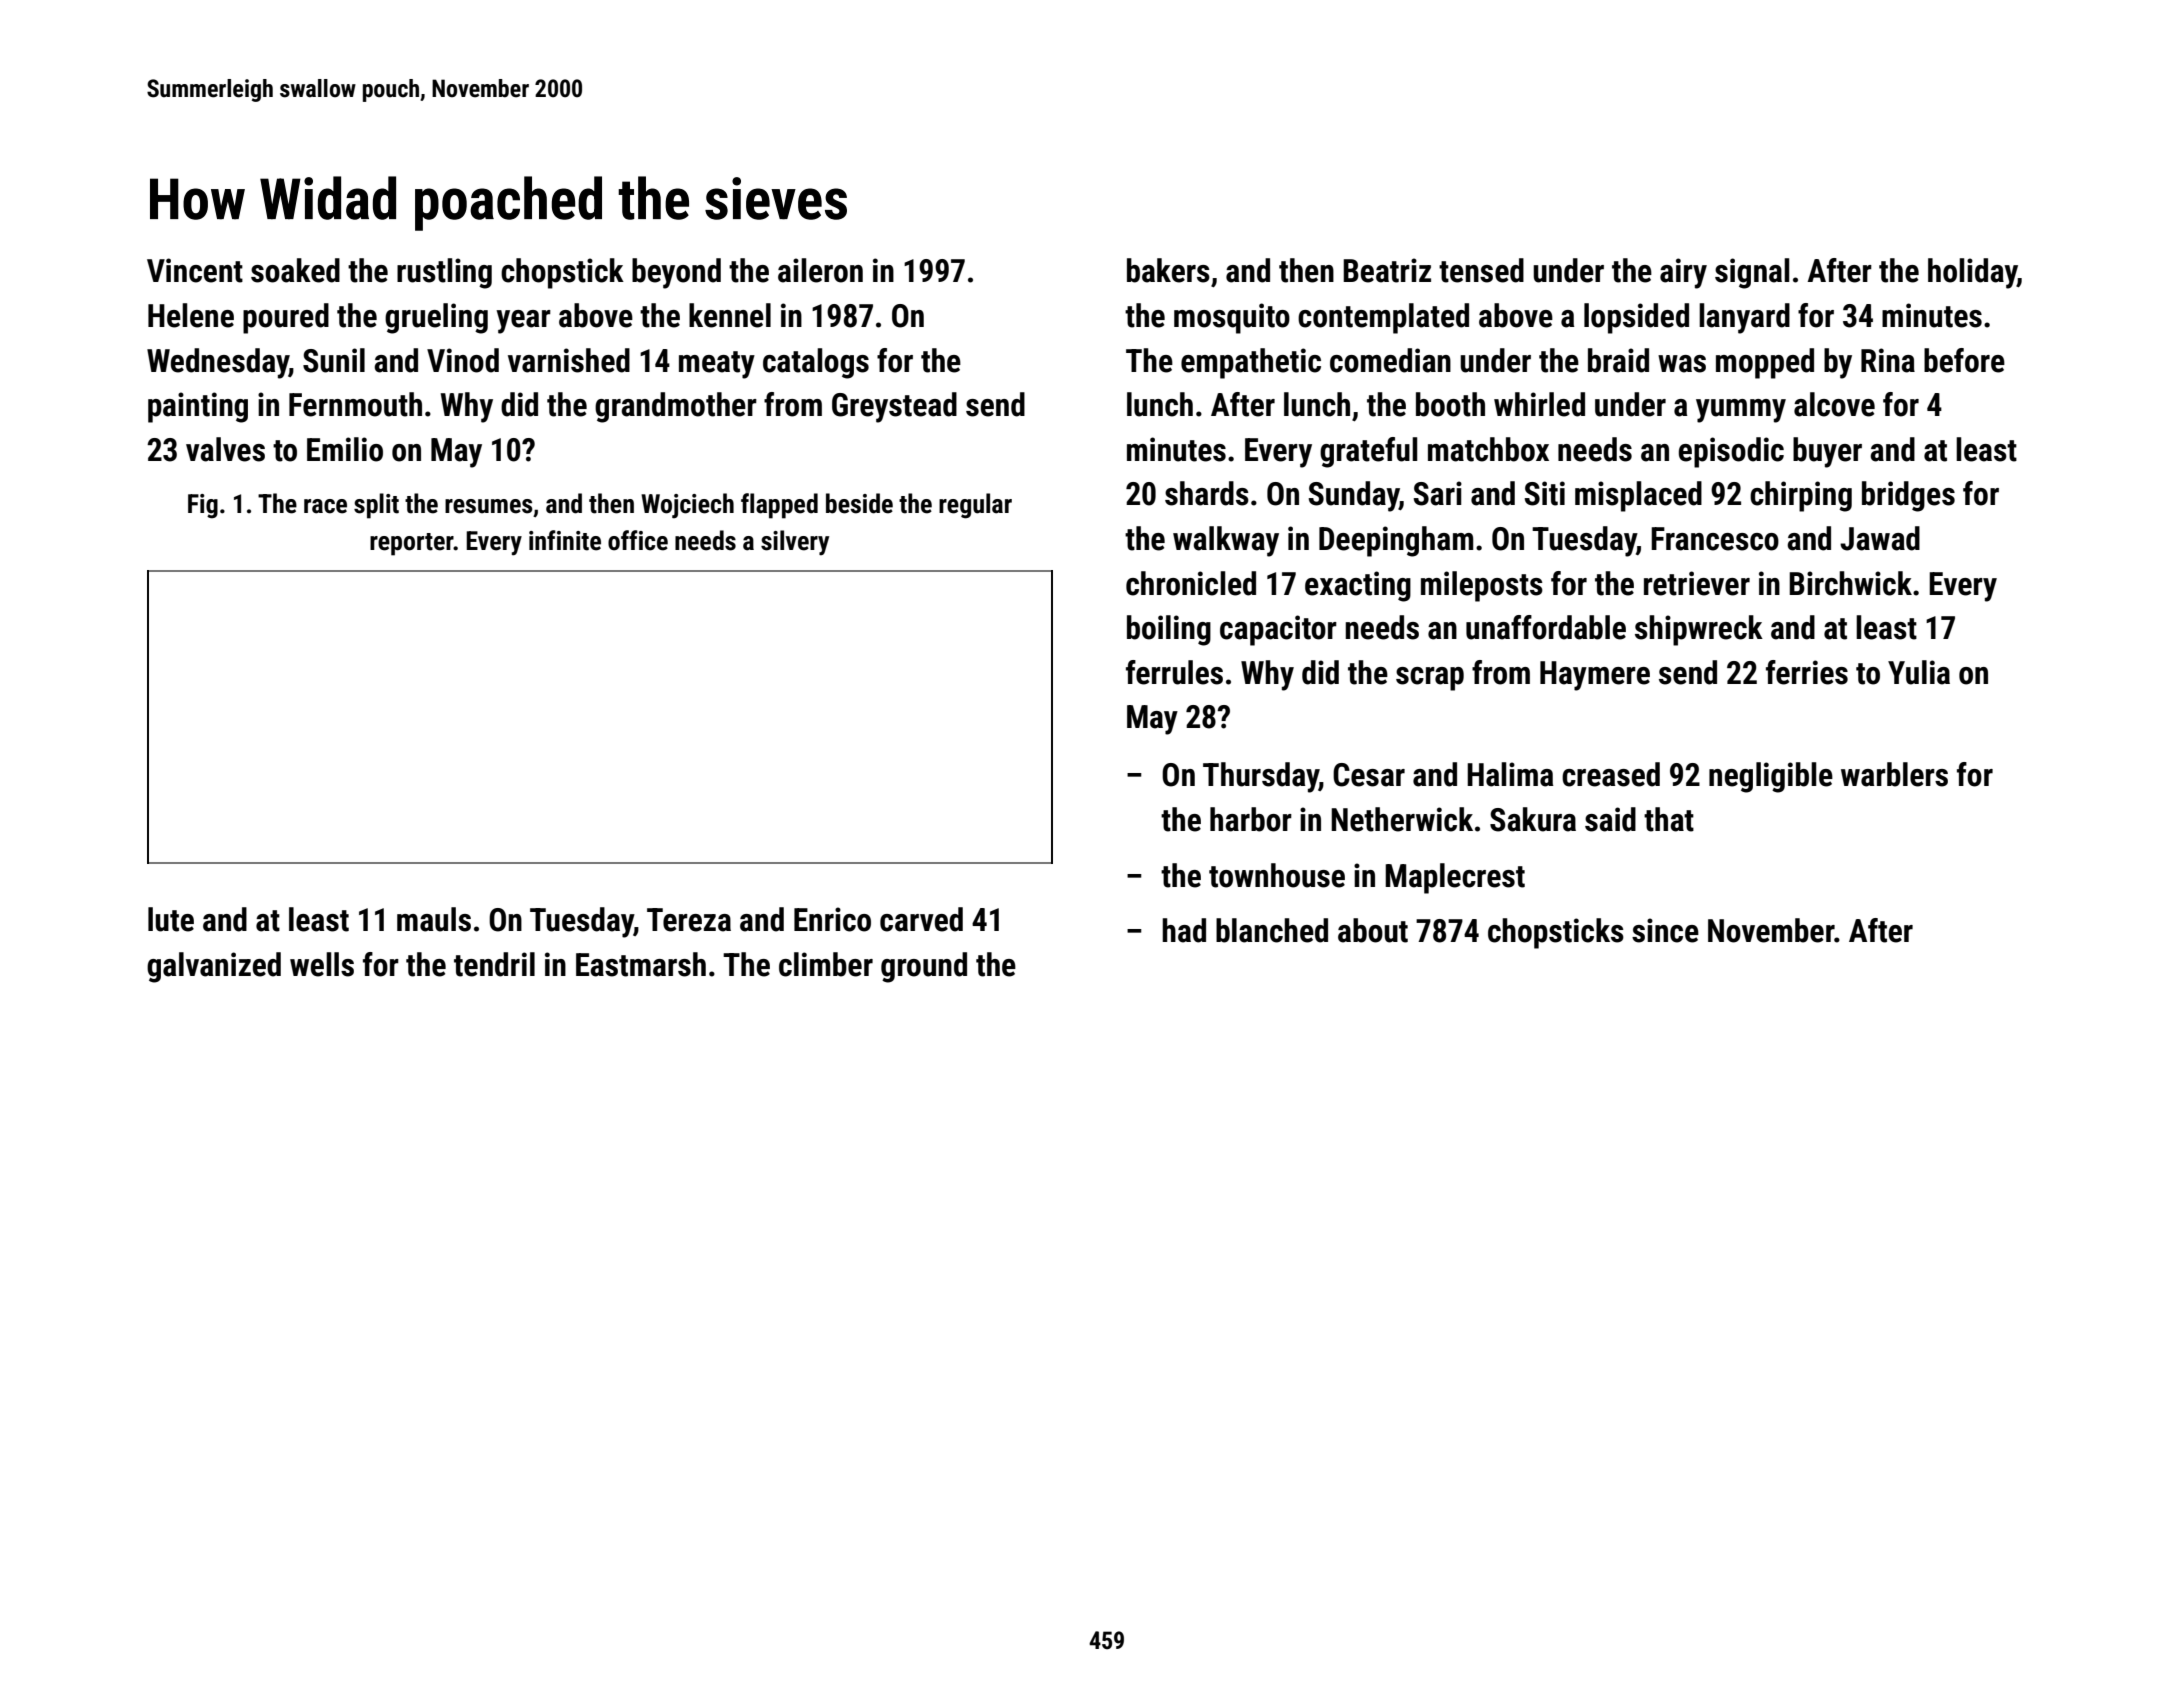 The image size is (2178, 1683). Describe the element at coordinates (894, 407) in the image. I see `Greystead` at that location.
